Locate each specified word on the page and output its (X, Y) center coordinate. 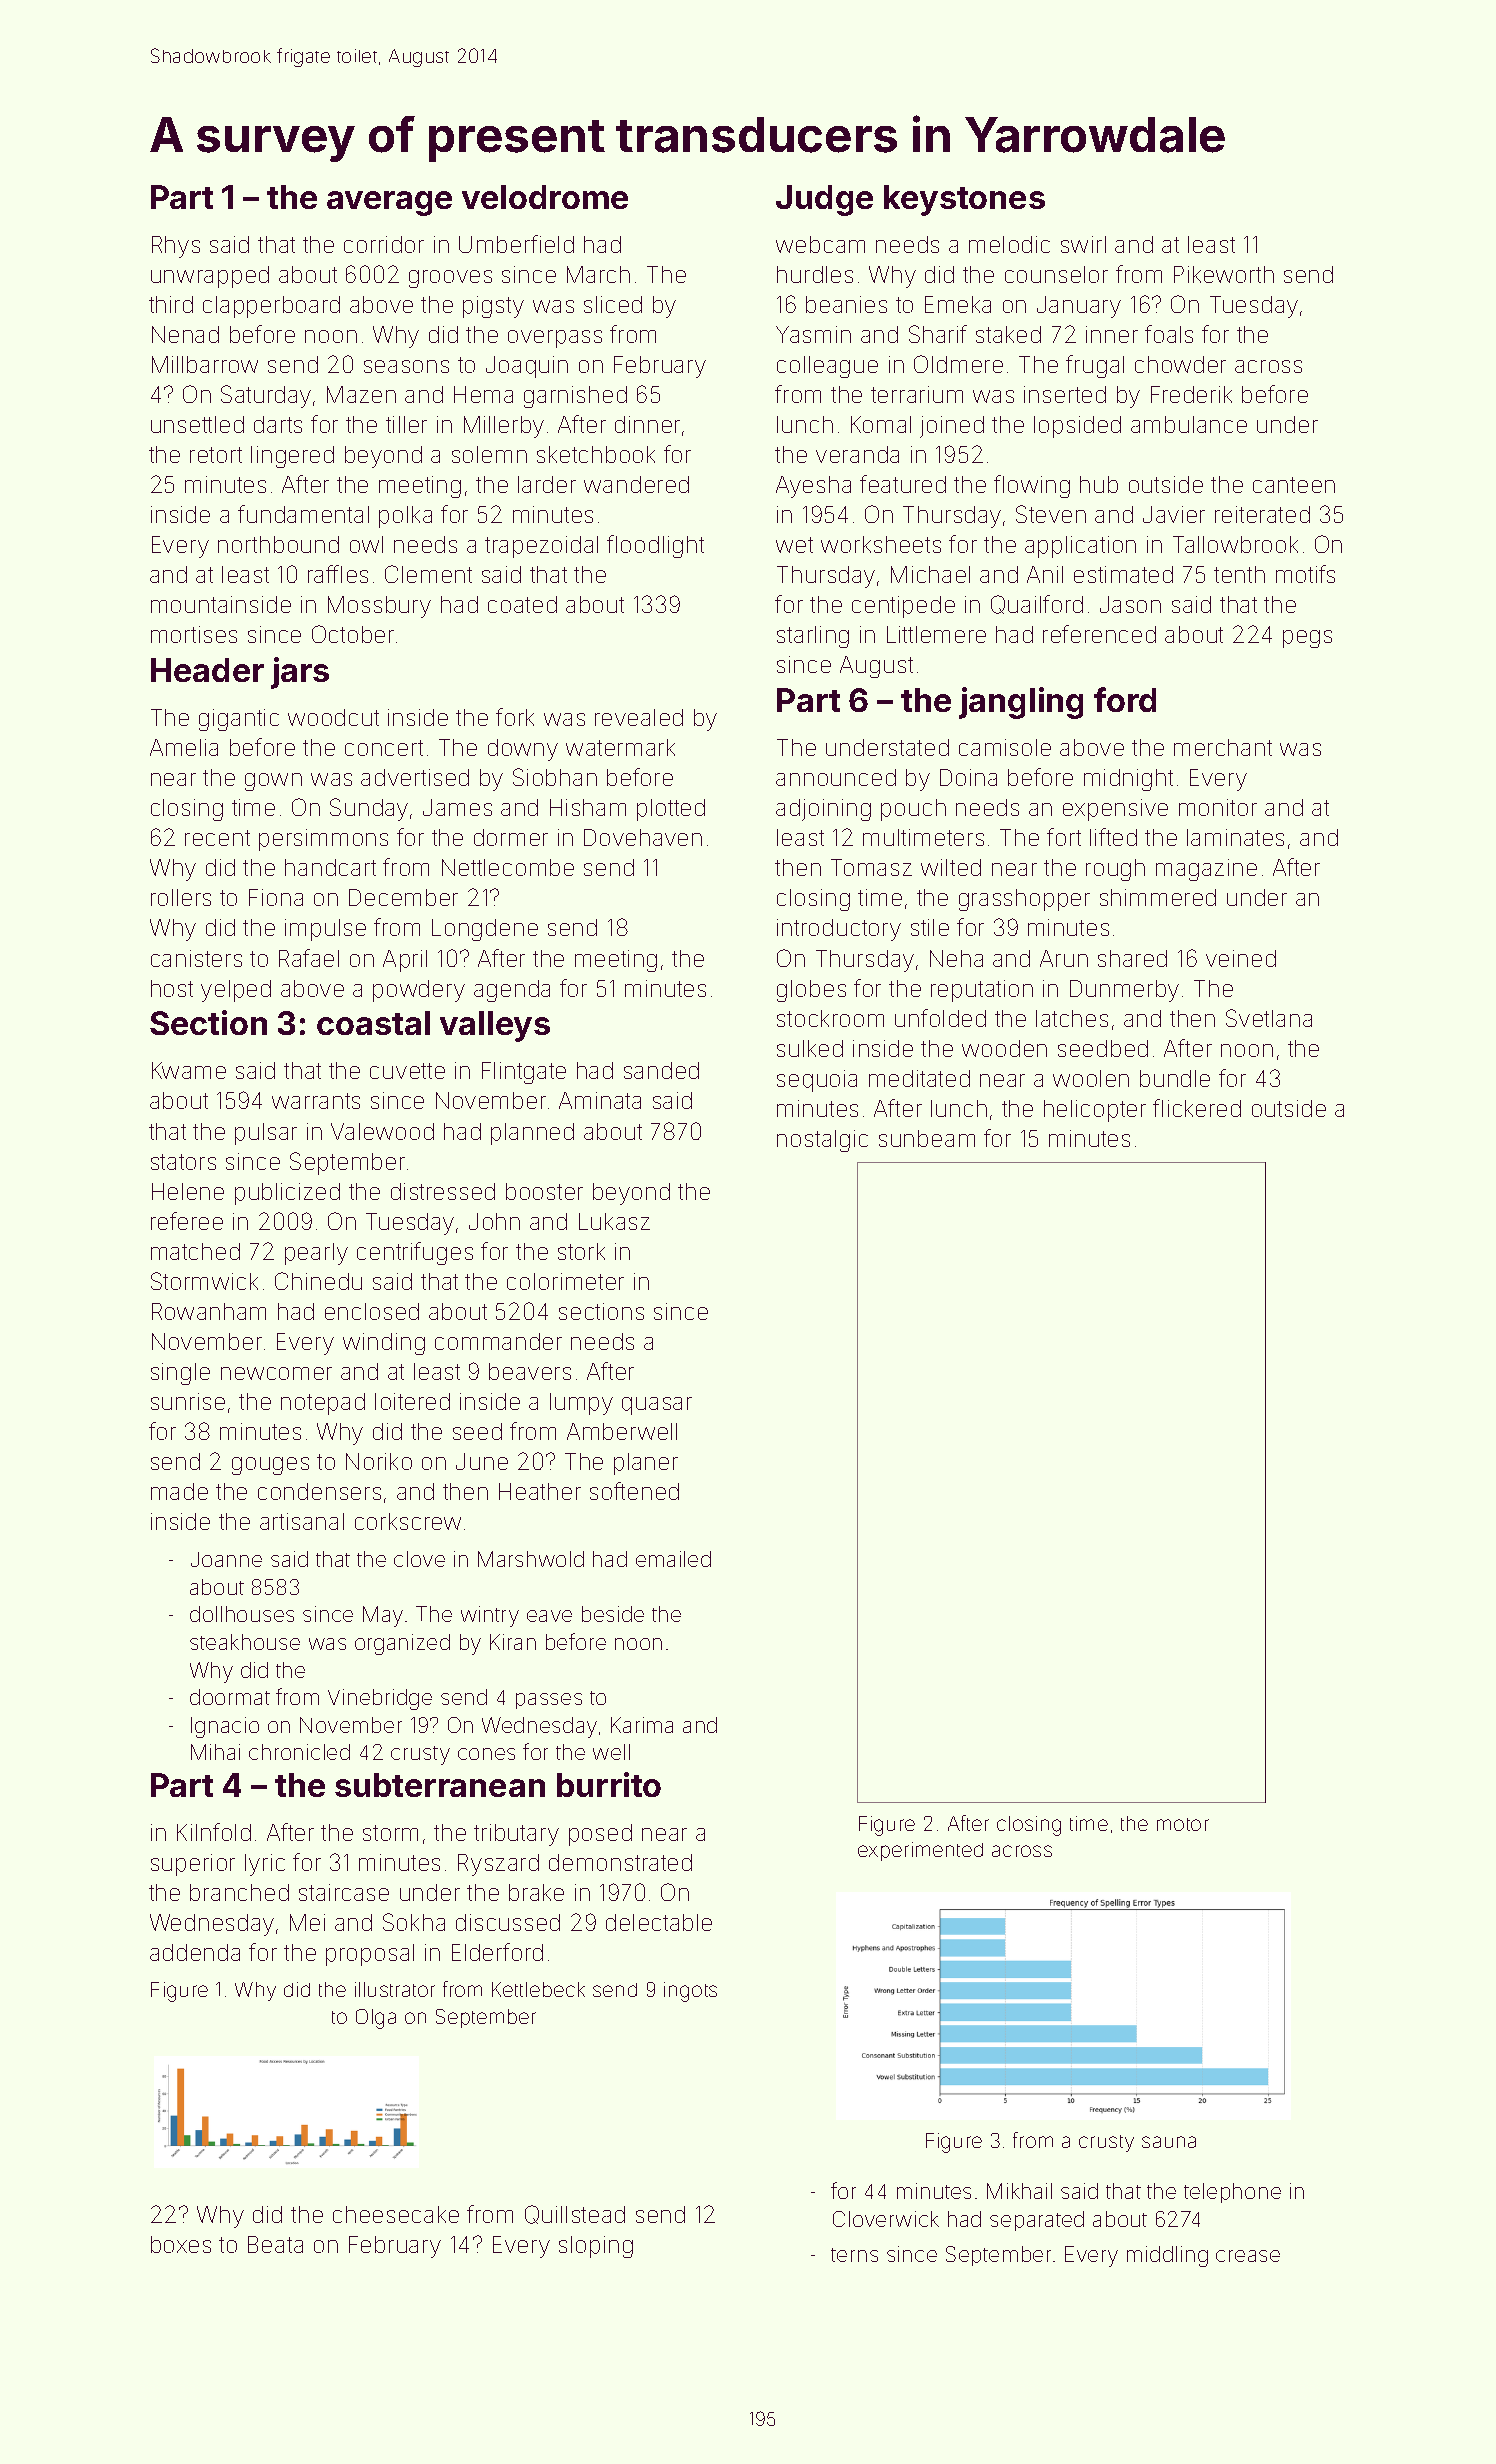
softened (634, 1491)
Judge (824, 200)
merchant (1223, 747)
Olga (376, 2019)
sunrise (188, 1401)
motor (1183, 1824)
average (389, 203)
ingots (690, 1992)
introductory (839, 930)
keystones (964, 200)
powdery (419, 991)
